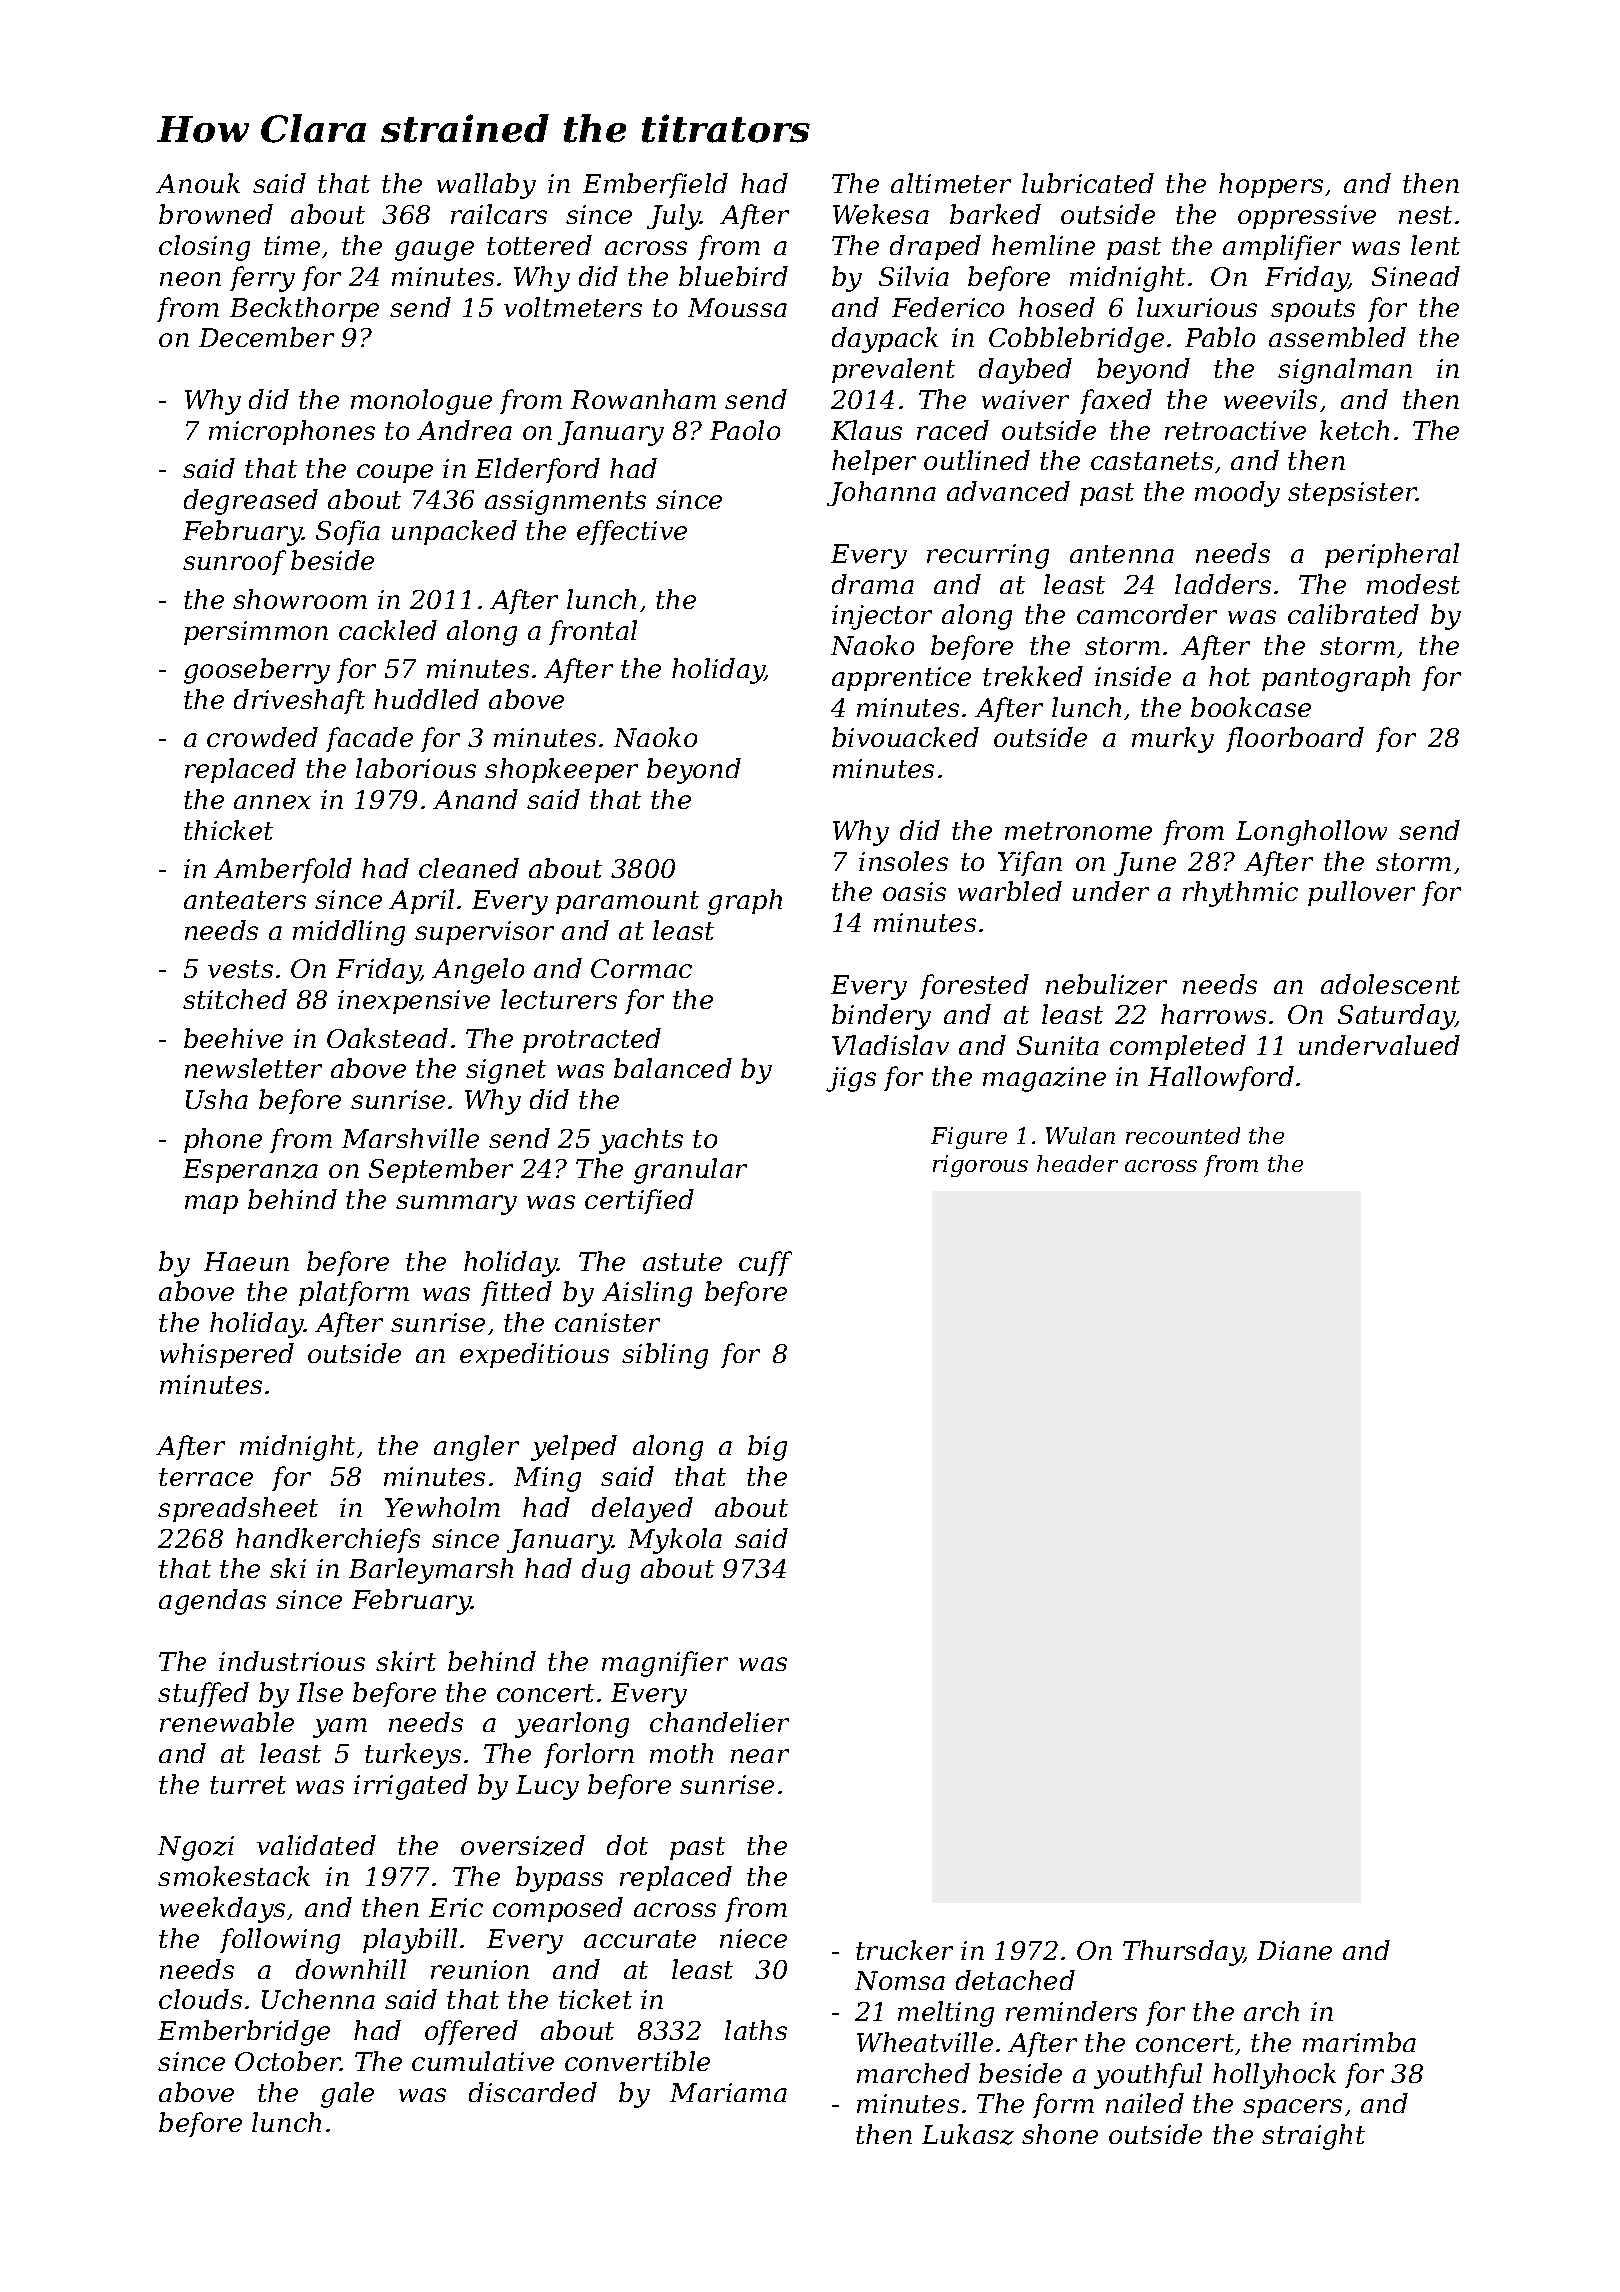 The image size is (1620, 2292). Describe the element at coordinates (203, 1694) in the screenshot. I see `stuffed` at that location.
